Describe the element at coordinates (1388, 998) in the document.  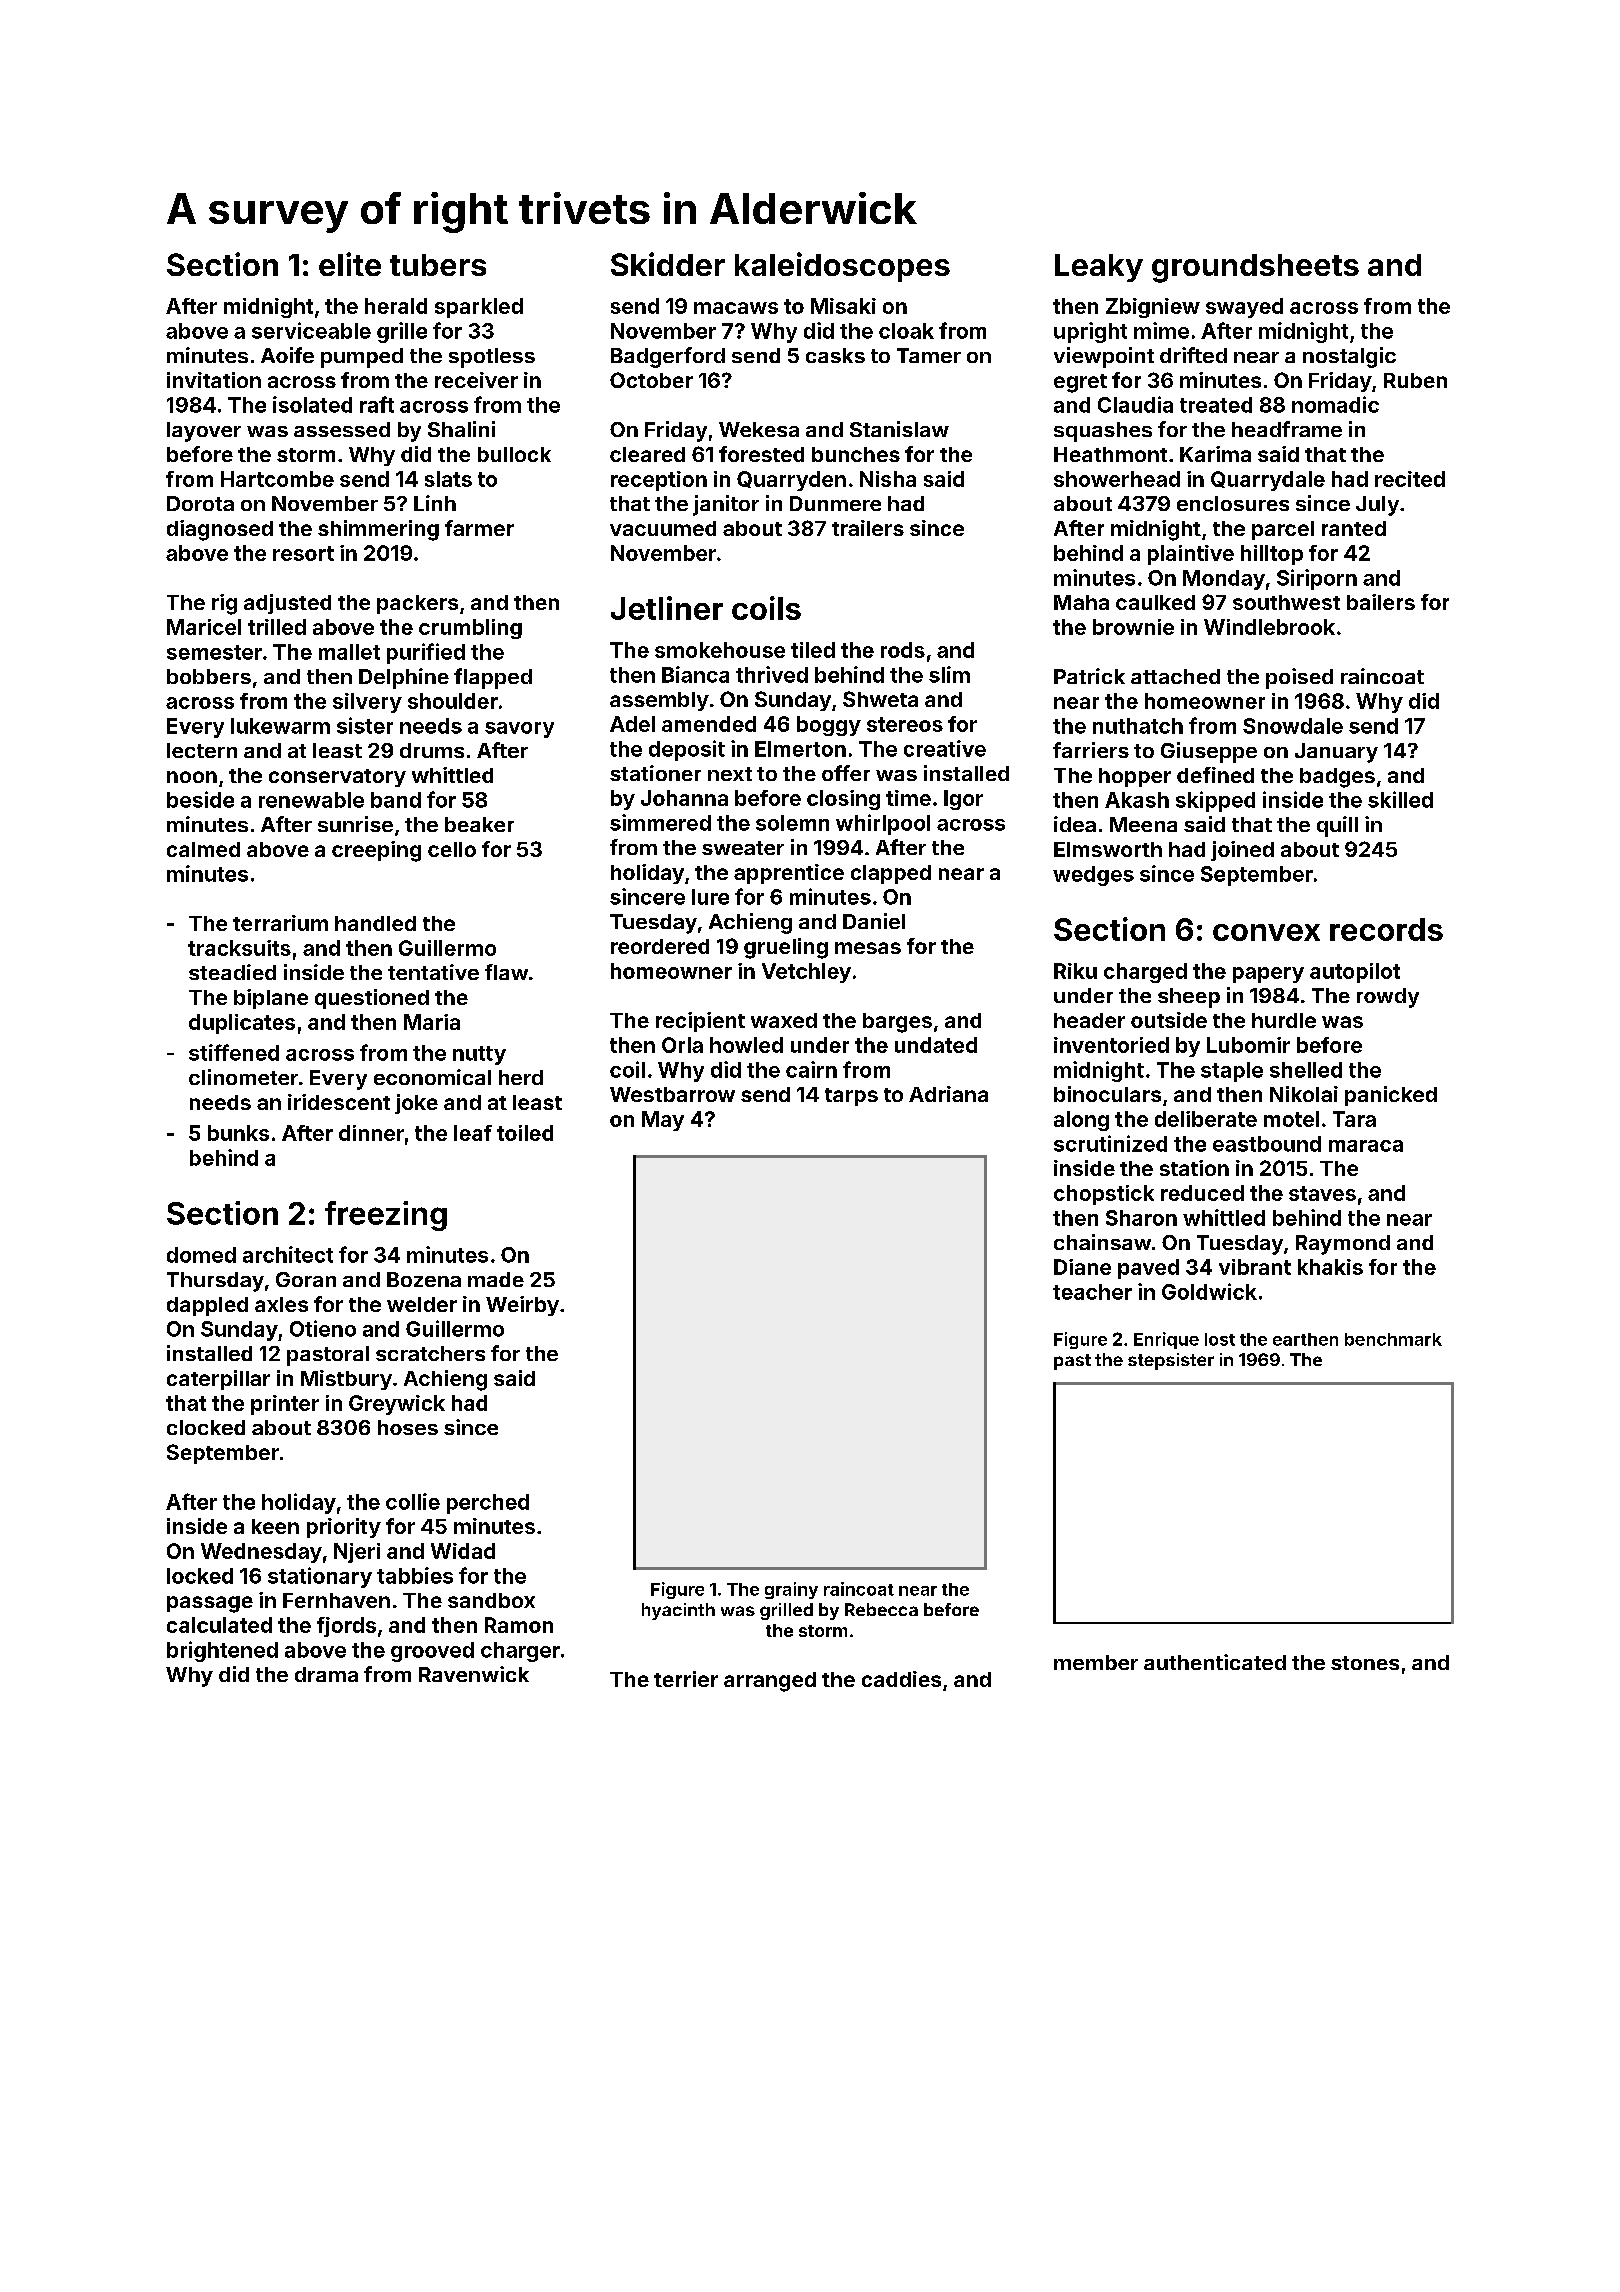
I see `rowdy` at that location.
